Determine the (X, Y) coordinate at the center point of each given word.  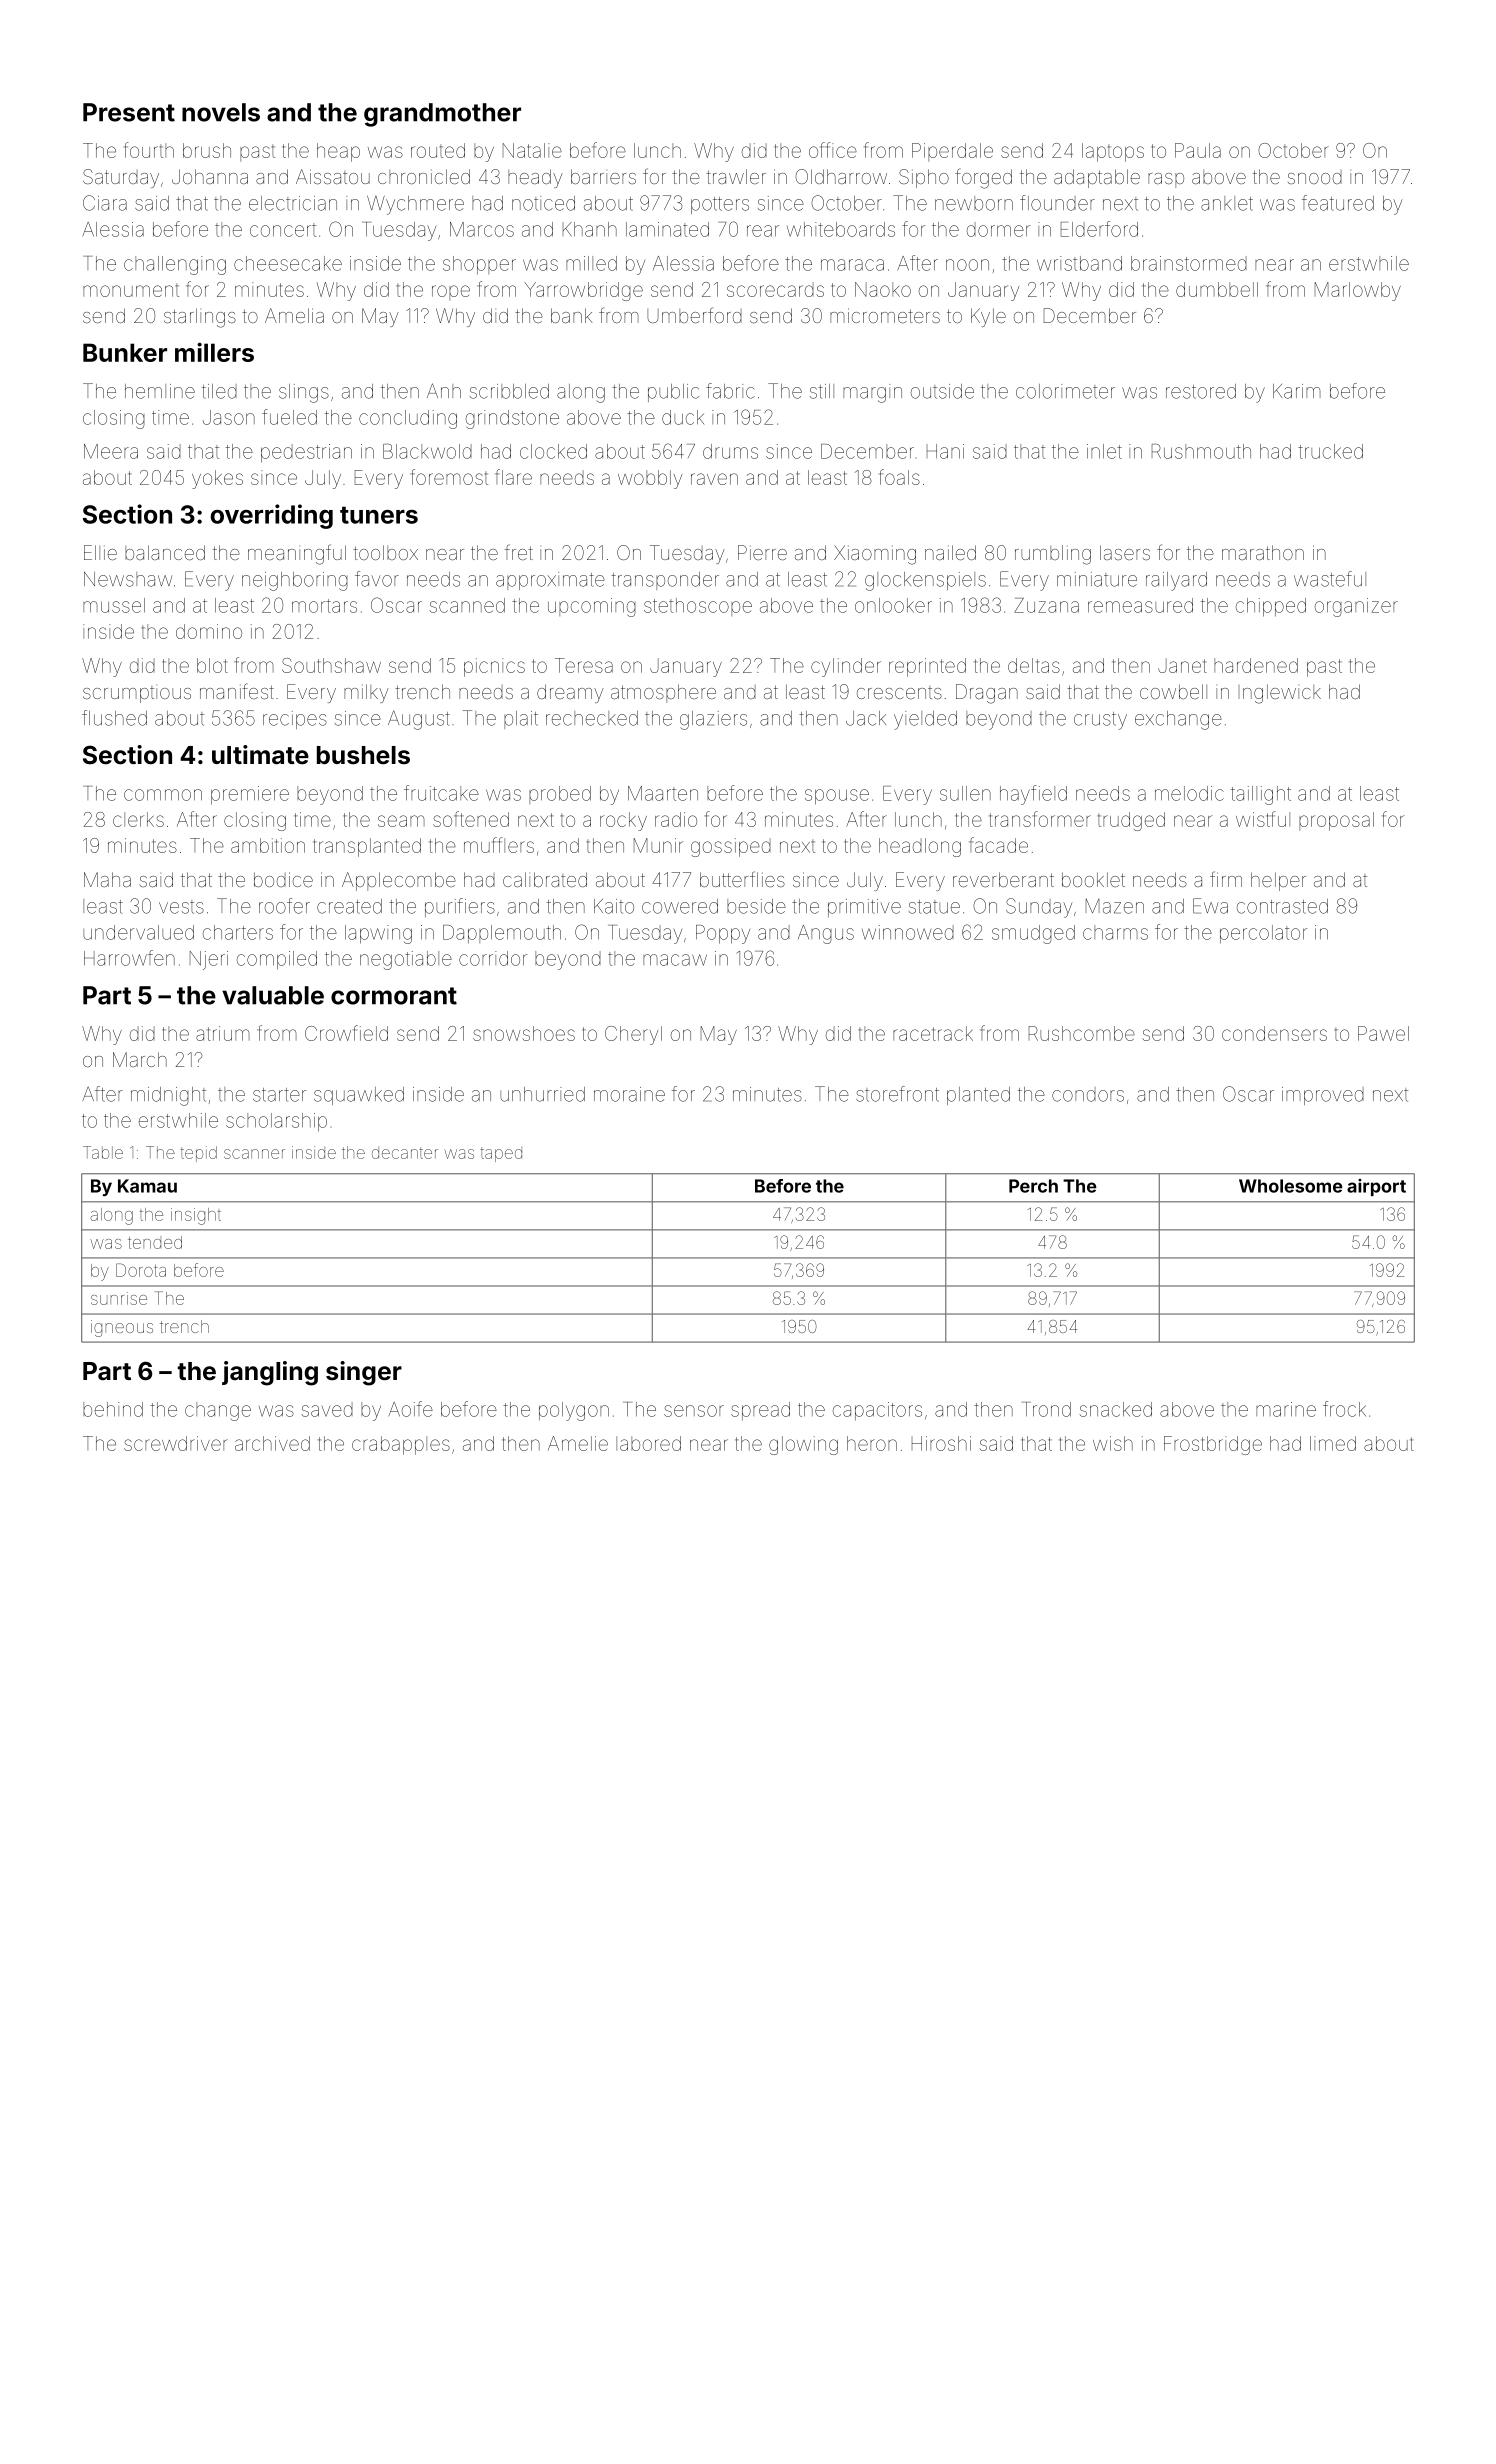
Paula (1198, 150)
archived (272, 1443)
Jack (866, 718)
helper (1278, 881)
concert (283, 230)
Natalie (532, 150)
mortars (324, 606)
